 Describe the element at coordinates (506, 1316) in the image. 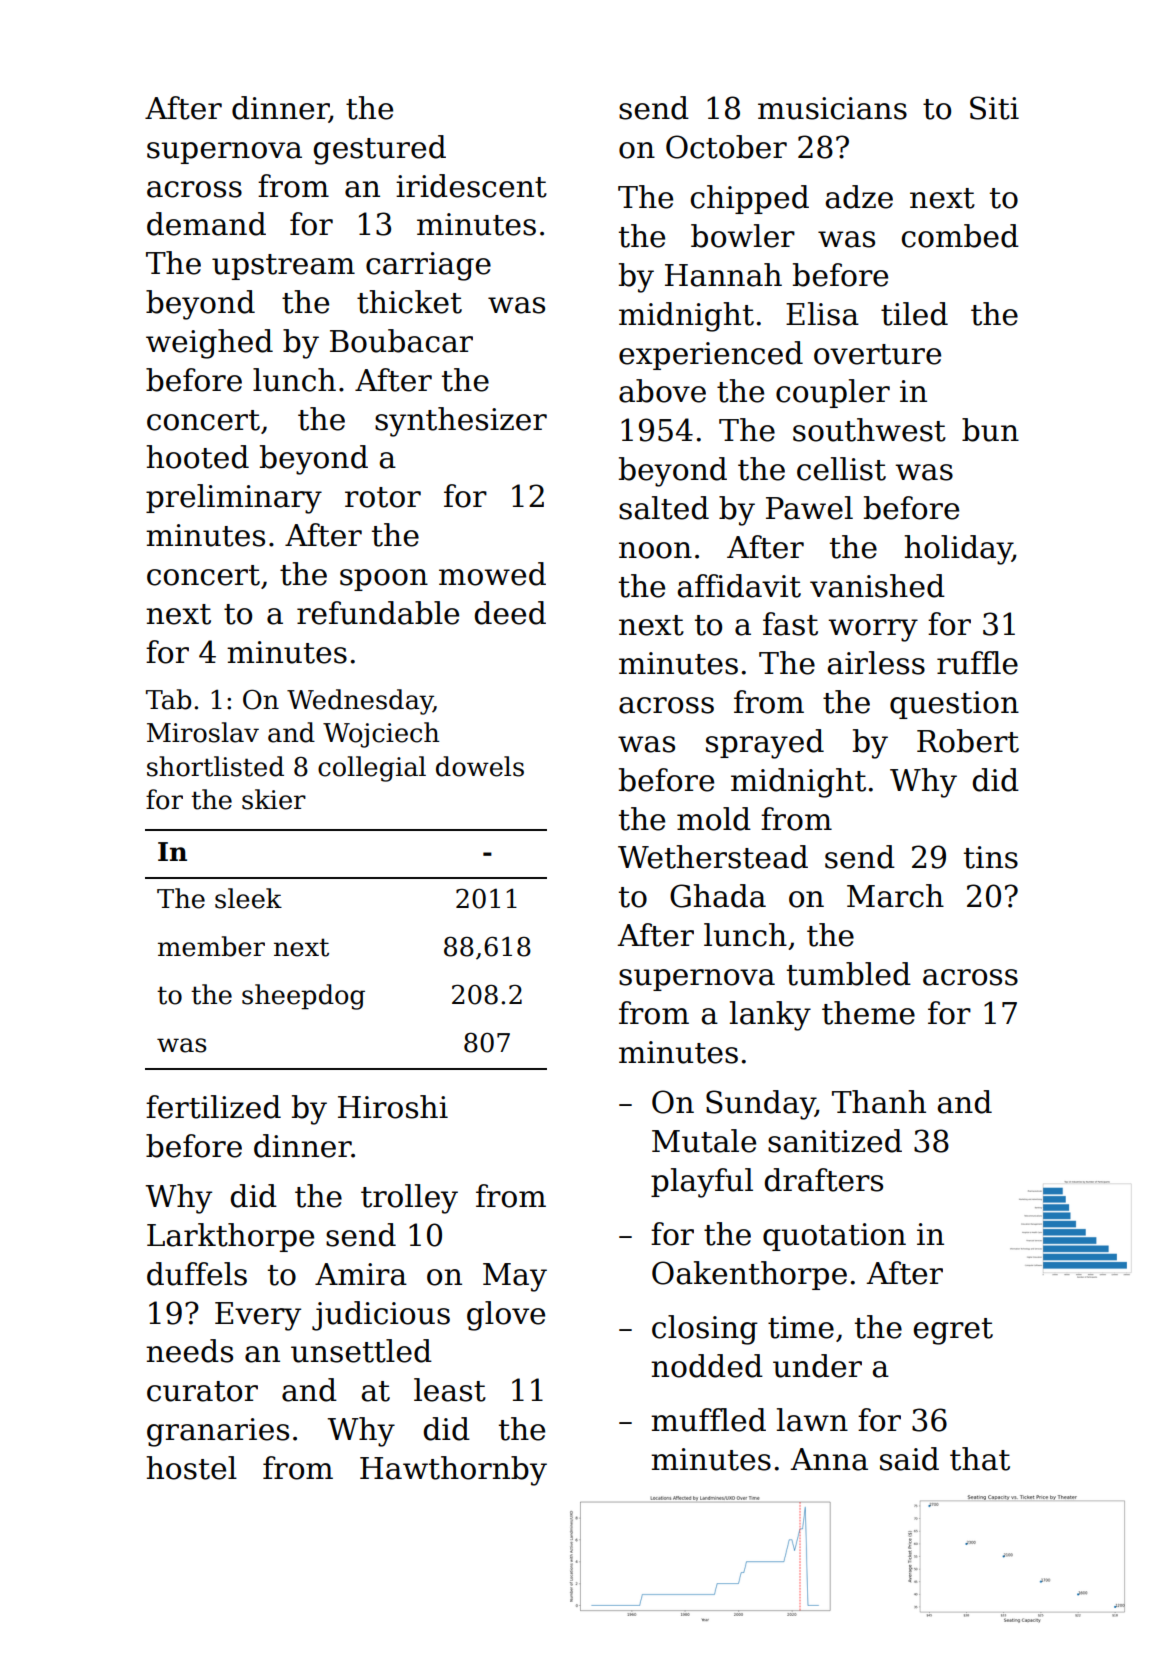

I see `glove` at that location.
